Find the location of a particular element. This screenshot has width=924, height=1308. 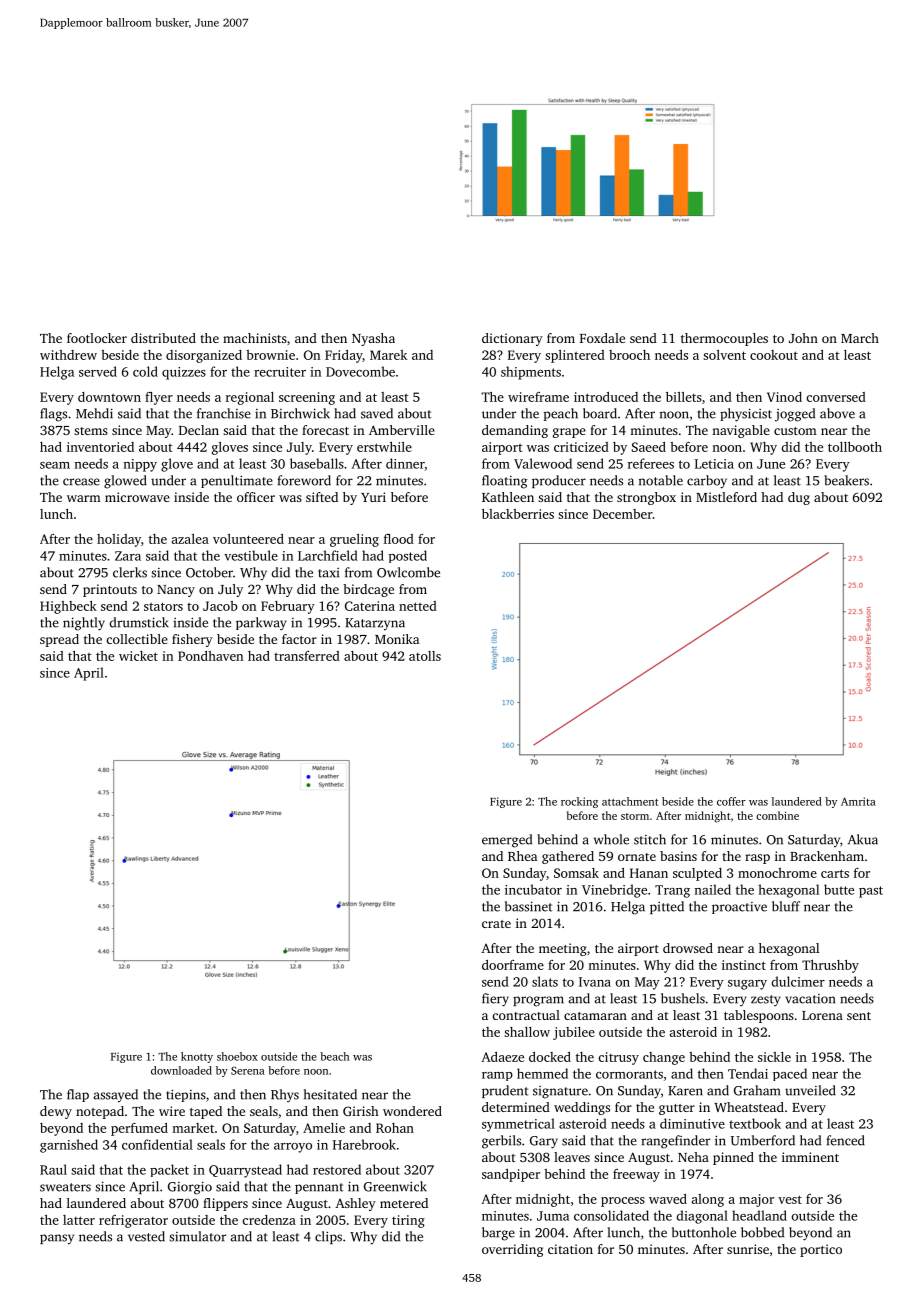

crate is located at coordinates (496, 924).
